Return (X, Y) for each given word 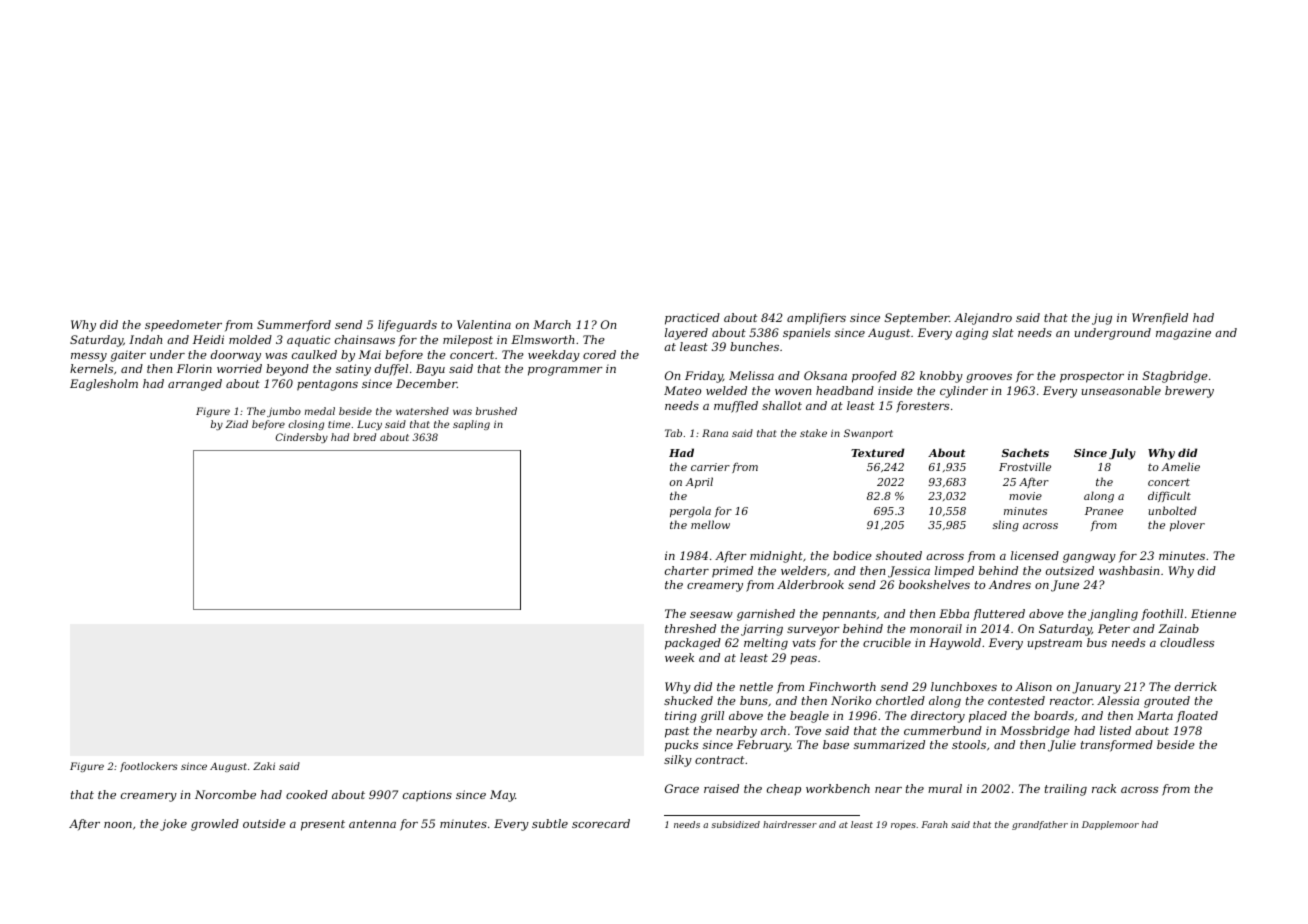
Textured (878, 452)
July (1122, 454)
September (917, 319)
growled (215, 825)
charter (687, 570)
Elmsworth (542, 339)
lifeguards (407, 326)
